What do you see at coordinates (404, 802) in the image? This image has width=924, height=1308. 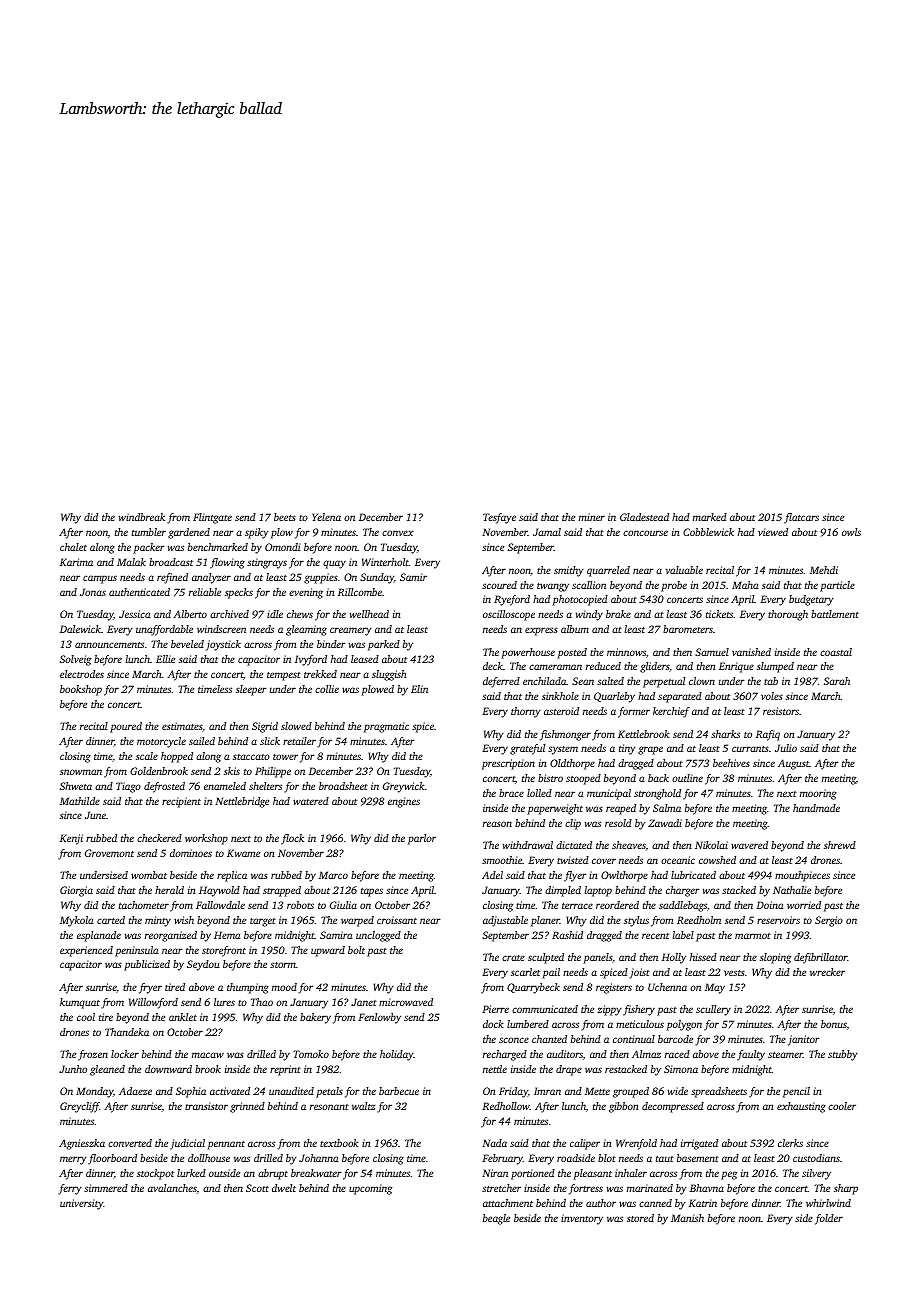 I see `engines` at bounding box center [404, 802].
